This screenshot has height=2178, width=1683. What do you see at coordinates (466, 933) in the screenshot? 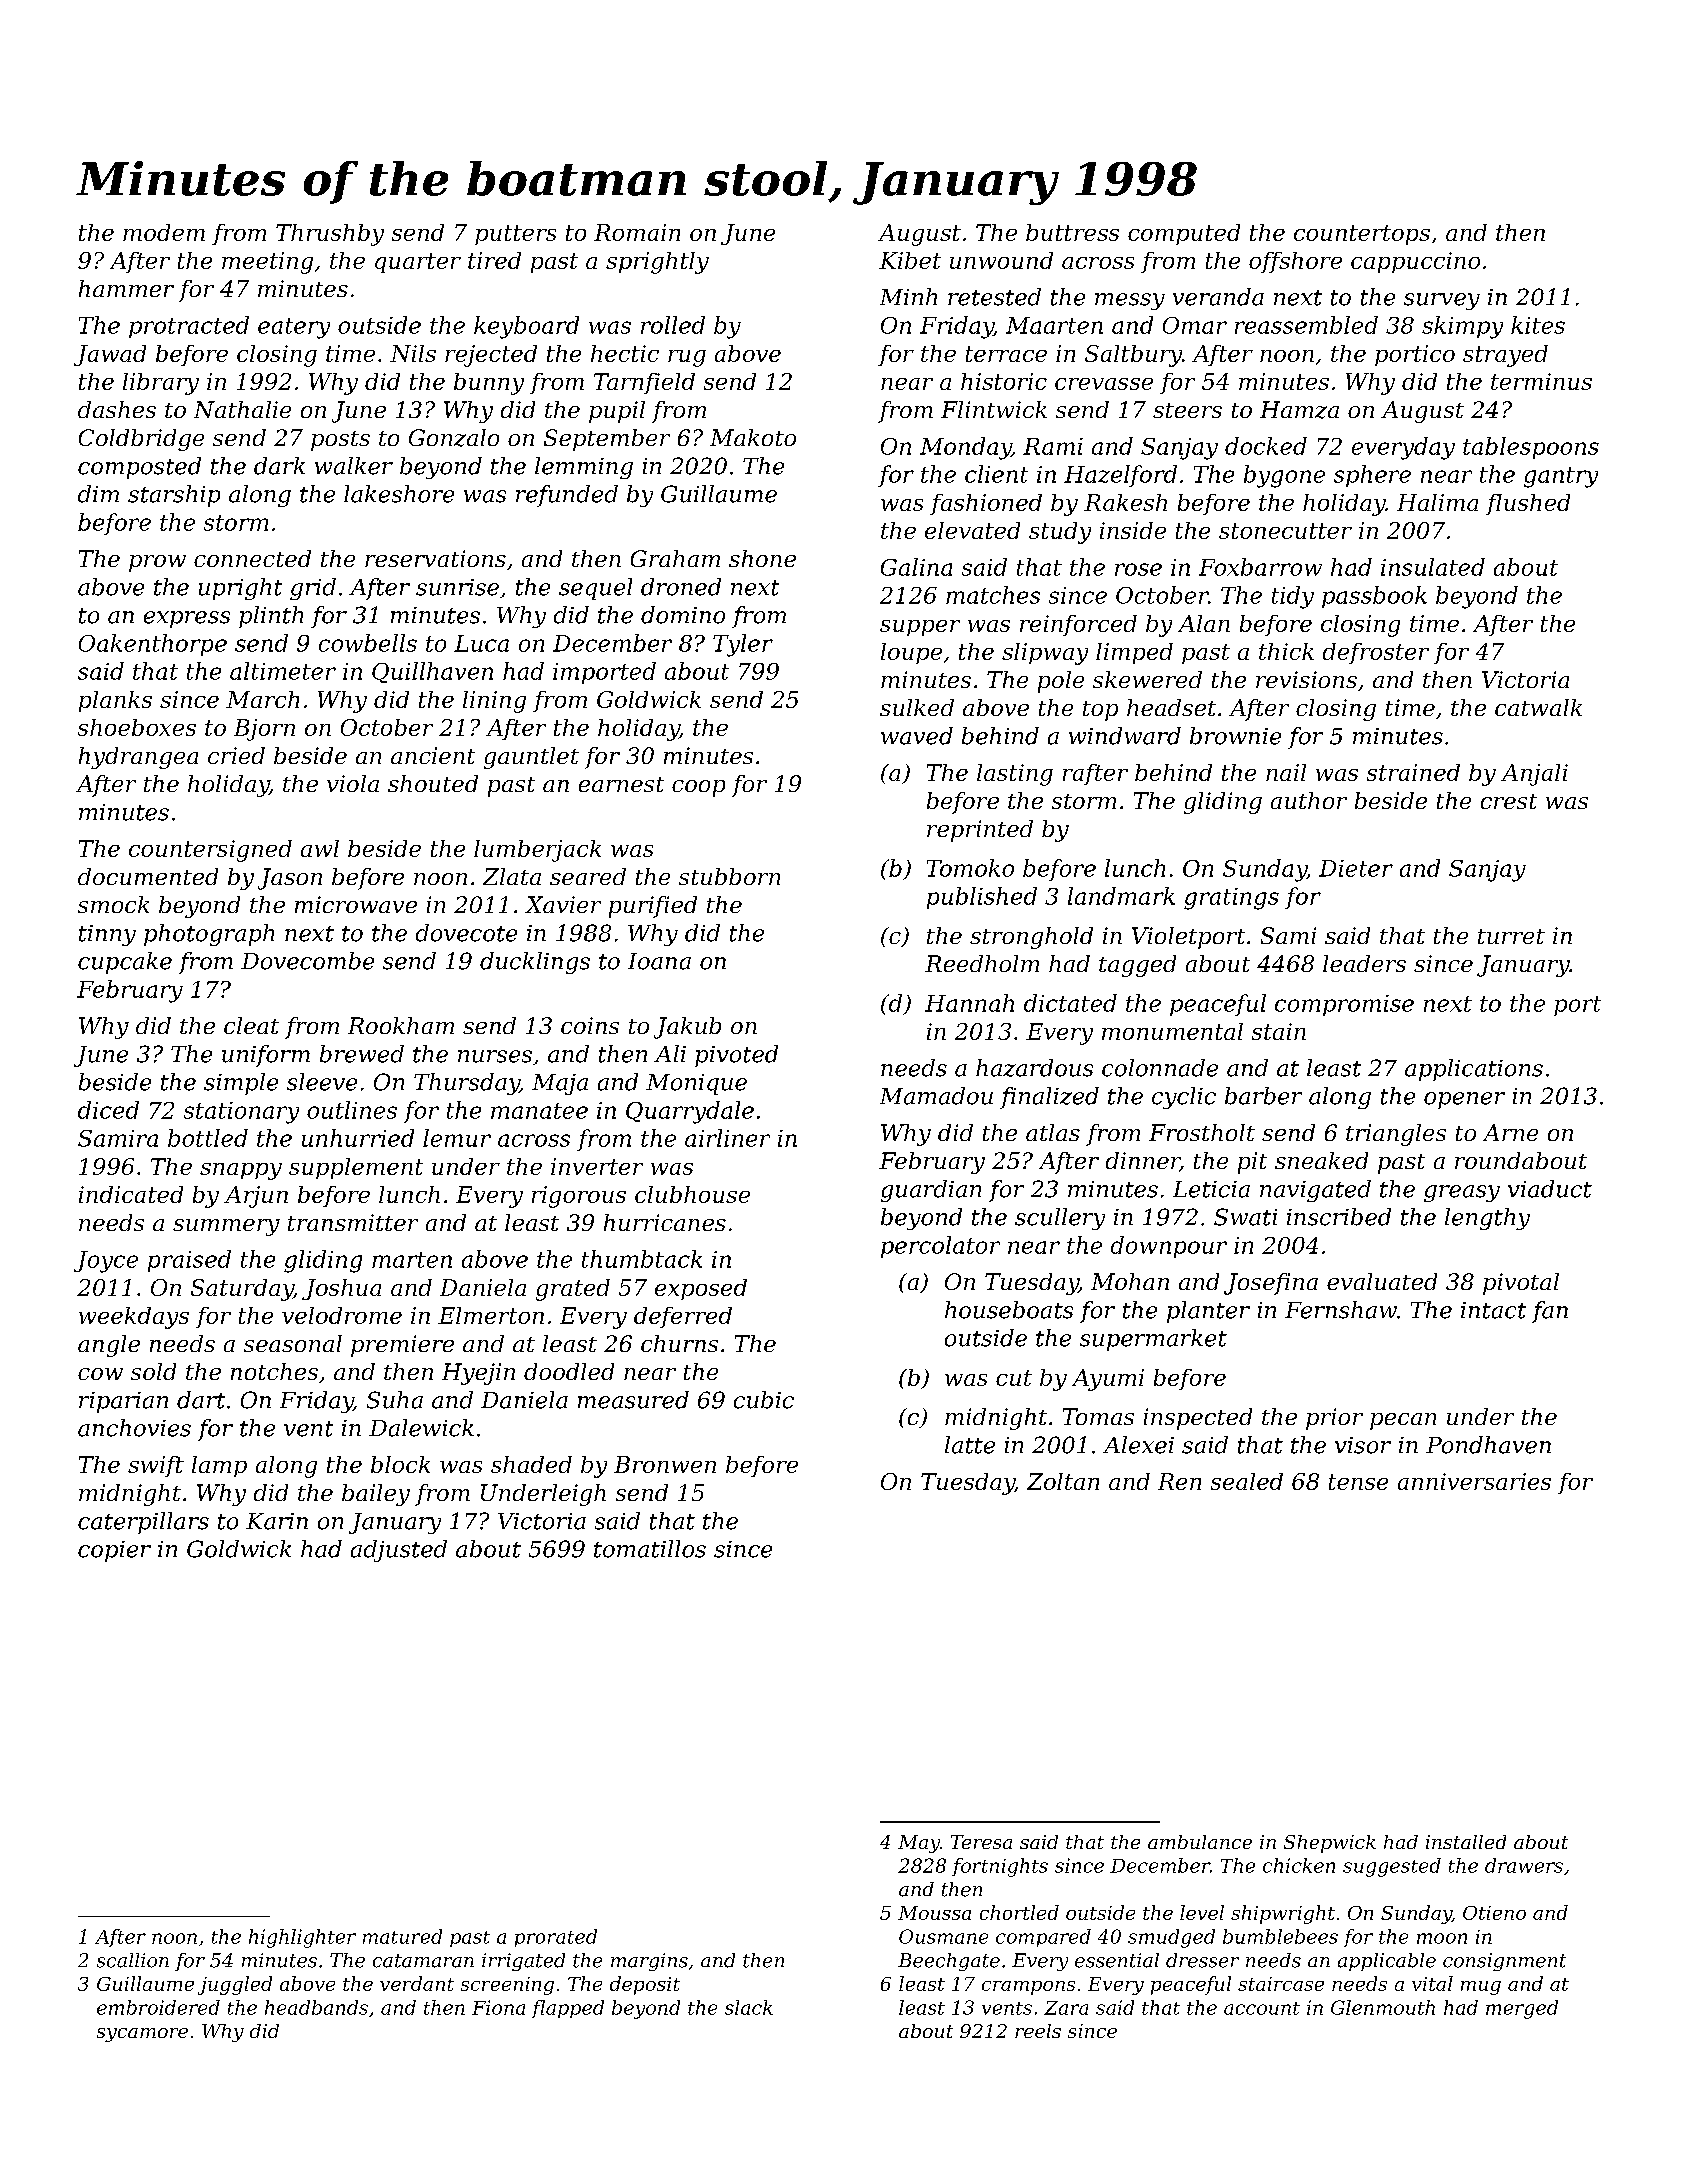
I see `dovecote` at bounding box center [466, 933].
